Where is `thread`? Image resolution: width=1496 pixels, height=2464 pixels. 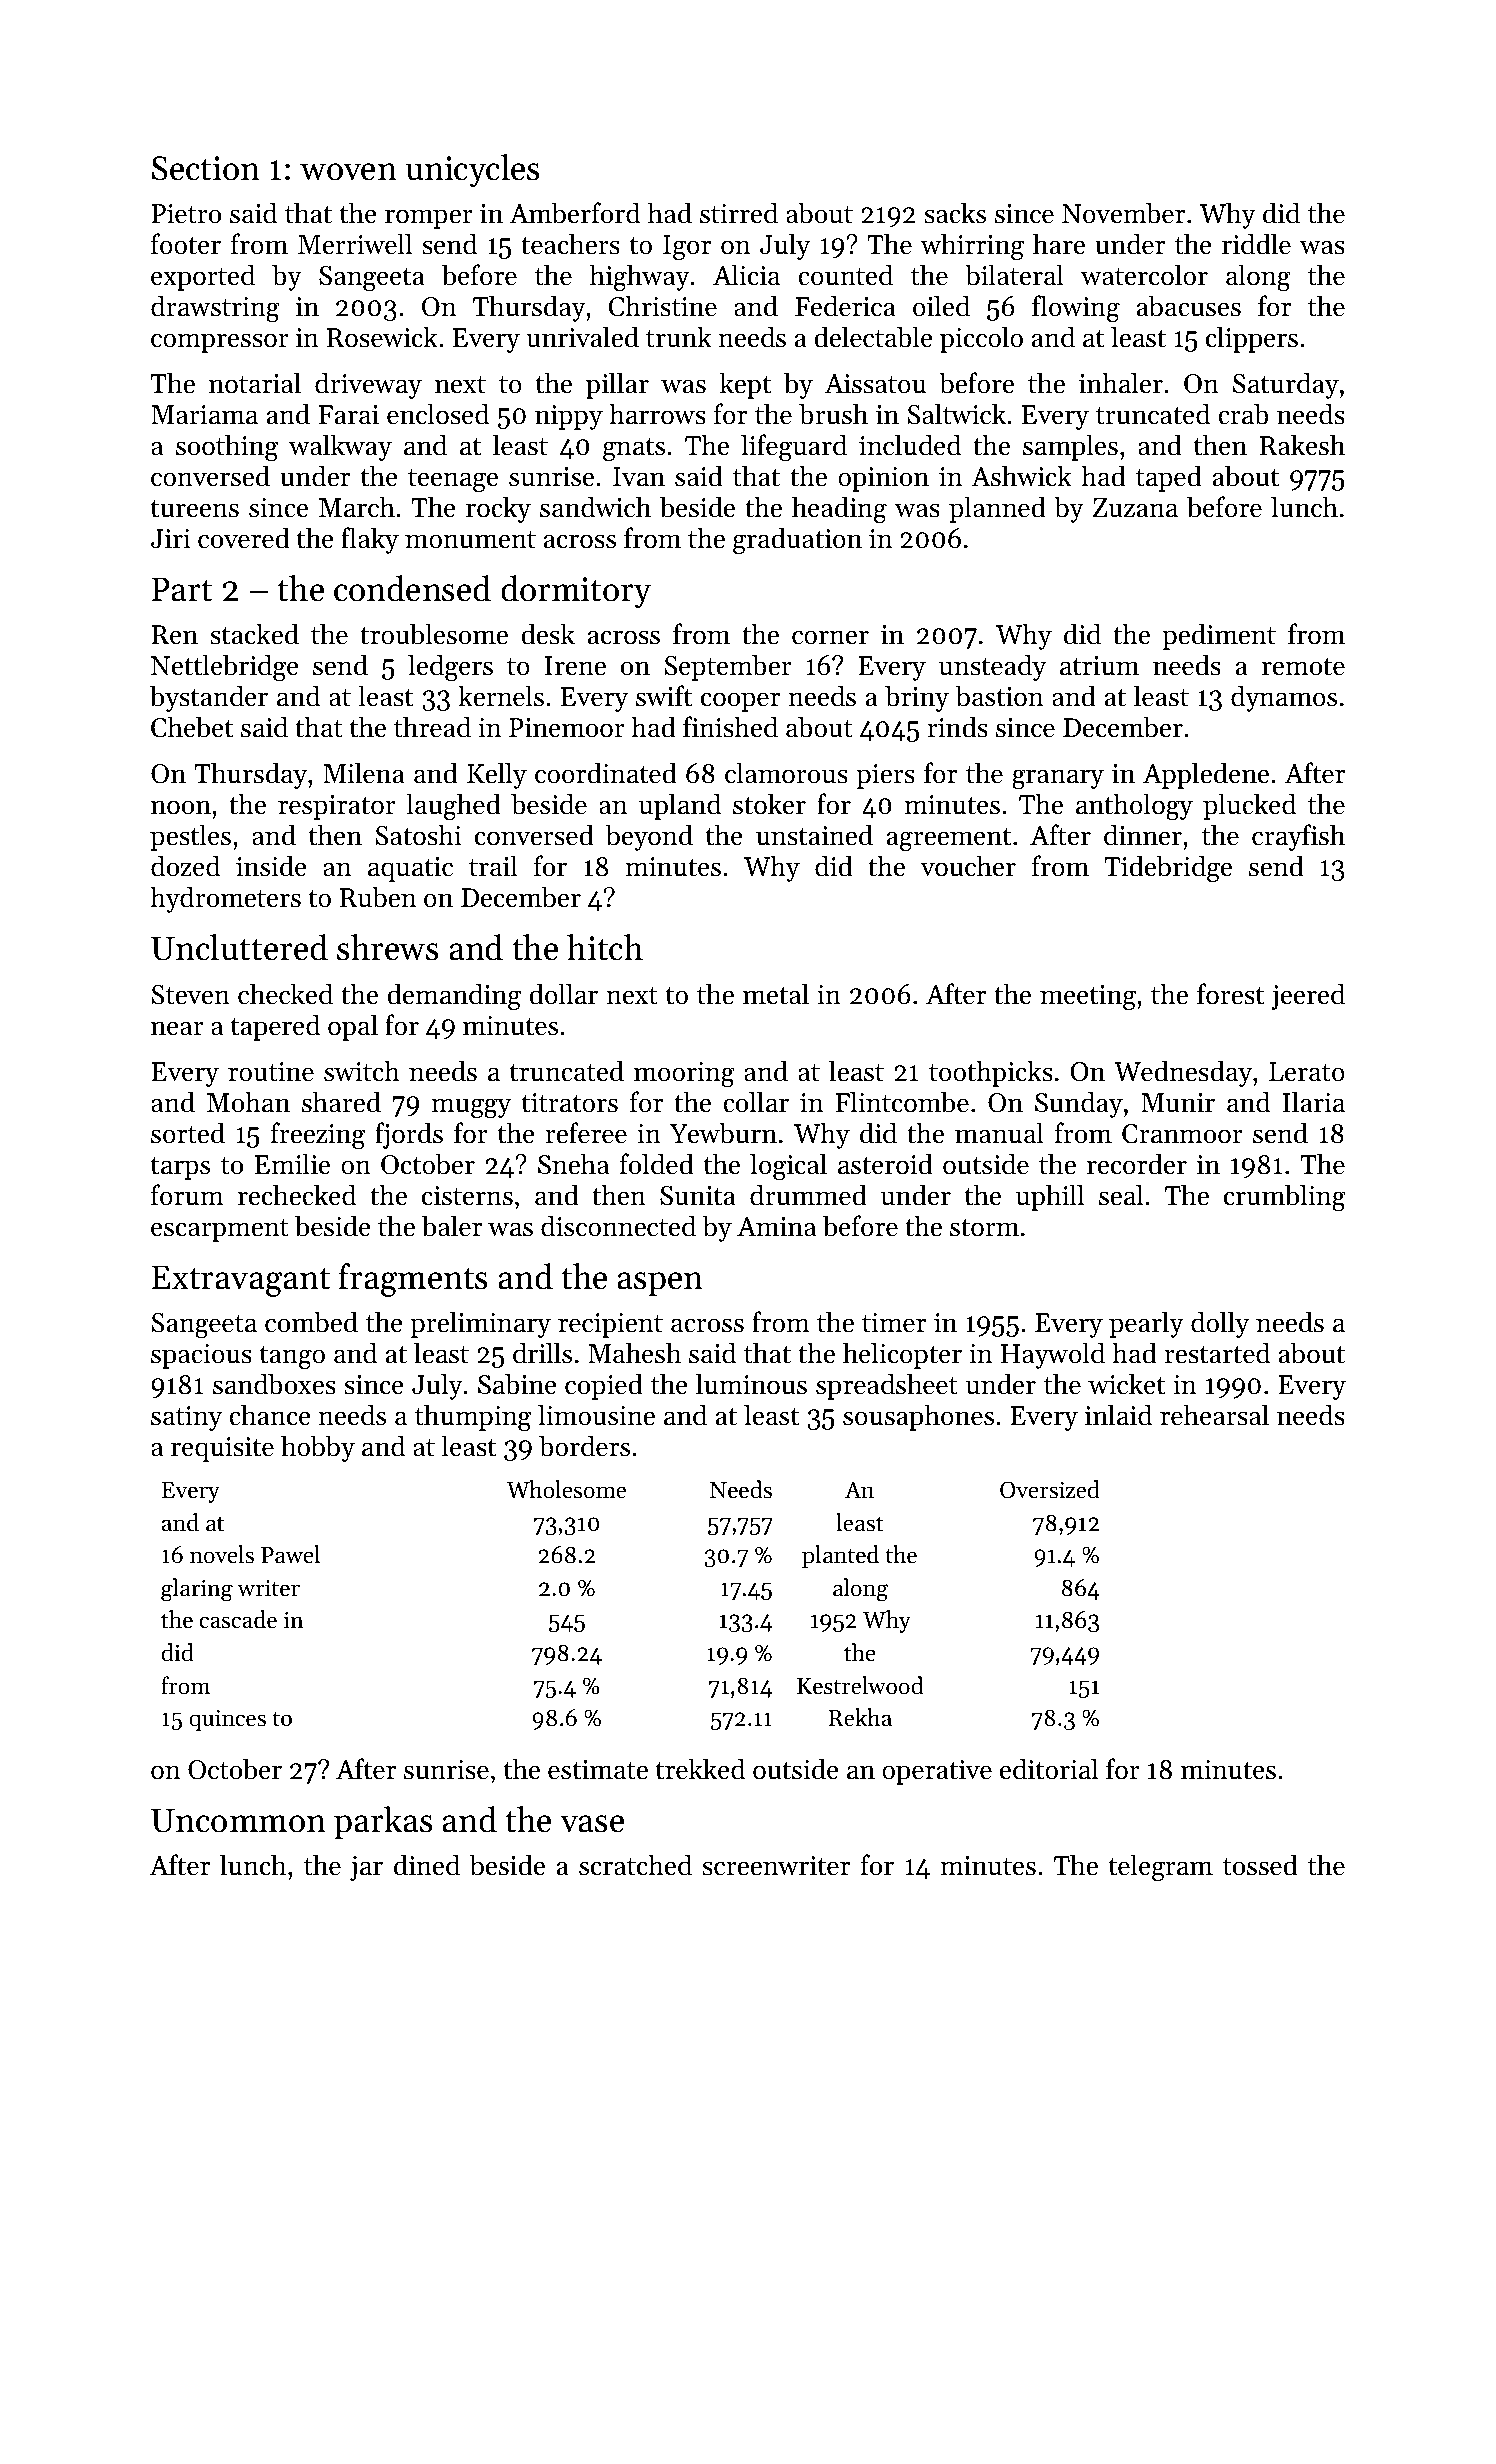
thread is located at coordinates (432, 727).
